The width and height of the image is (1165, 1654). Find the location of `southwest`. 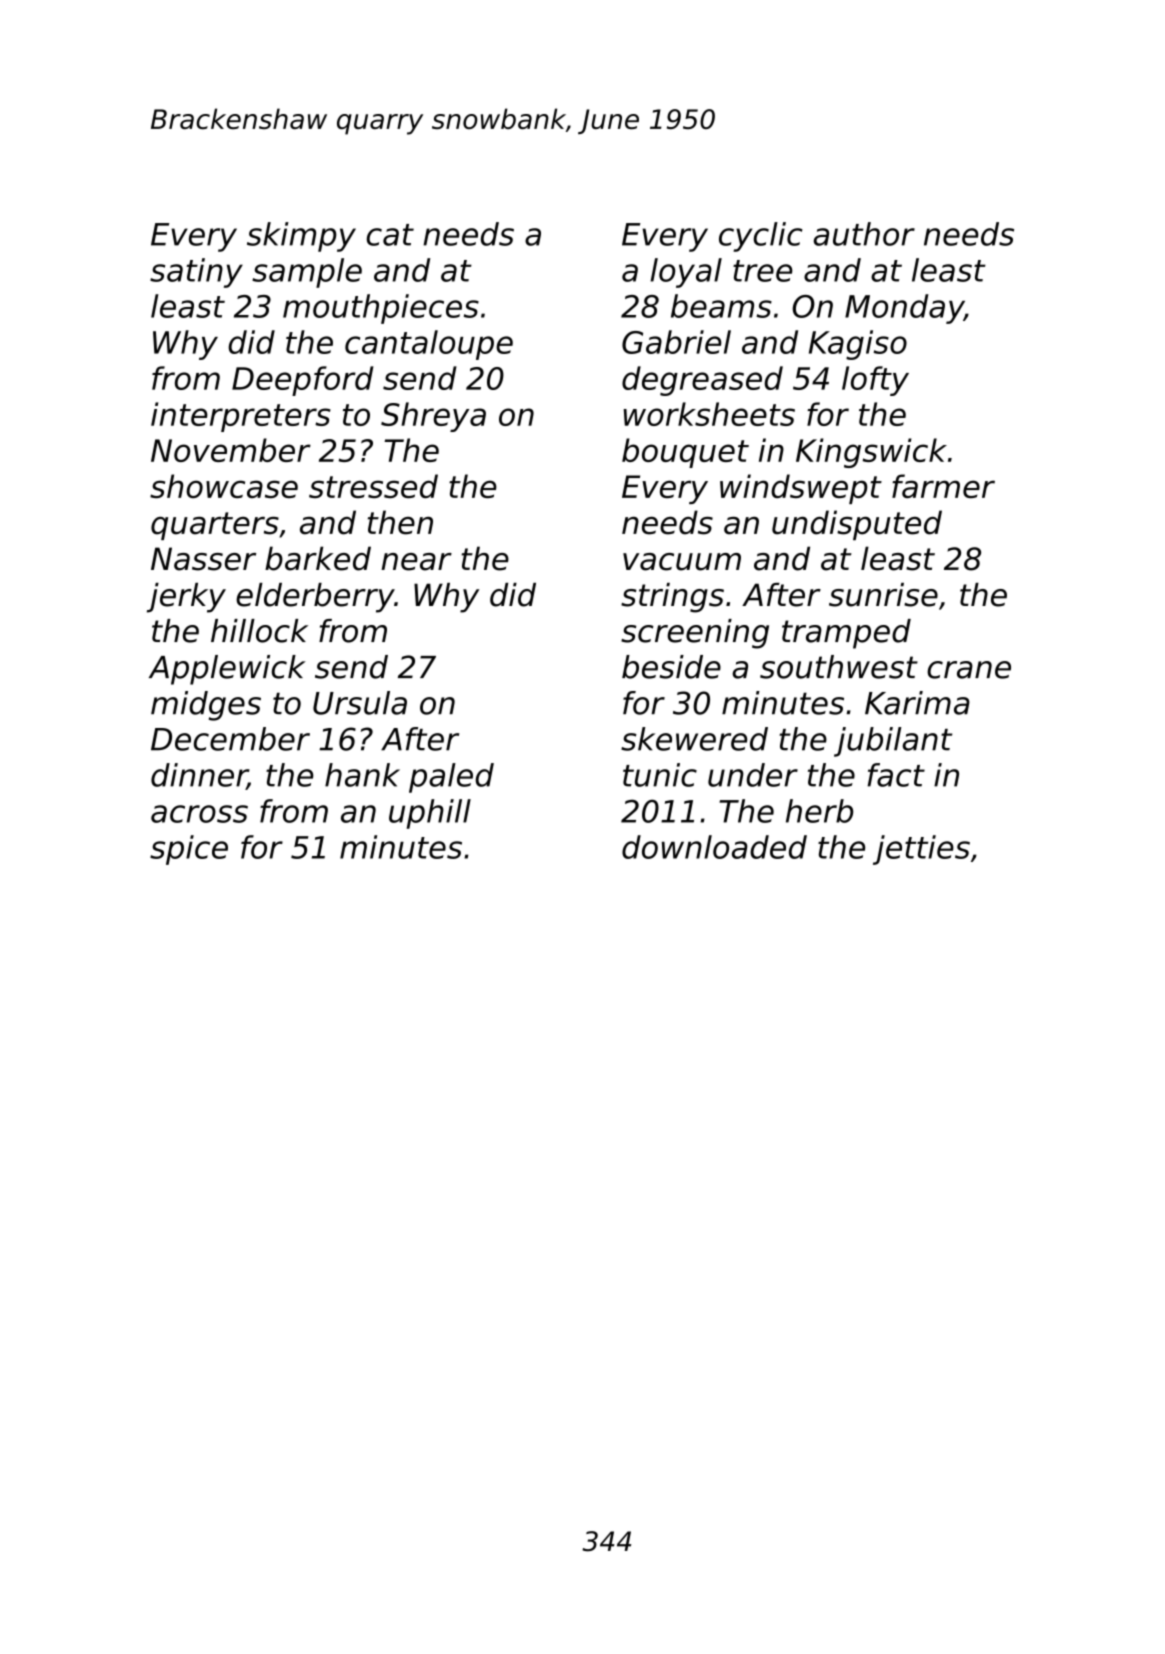

southwest is located at coordinates (839, 667).
